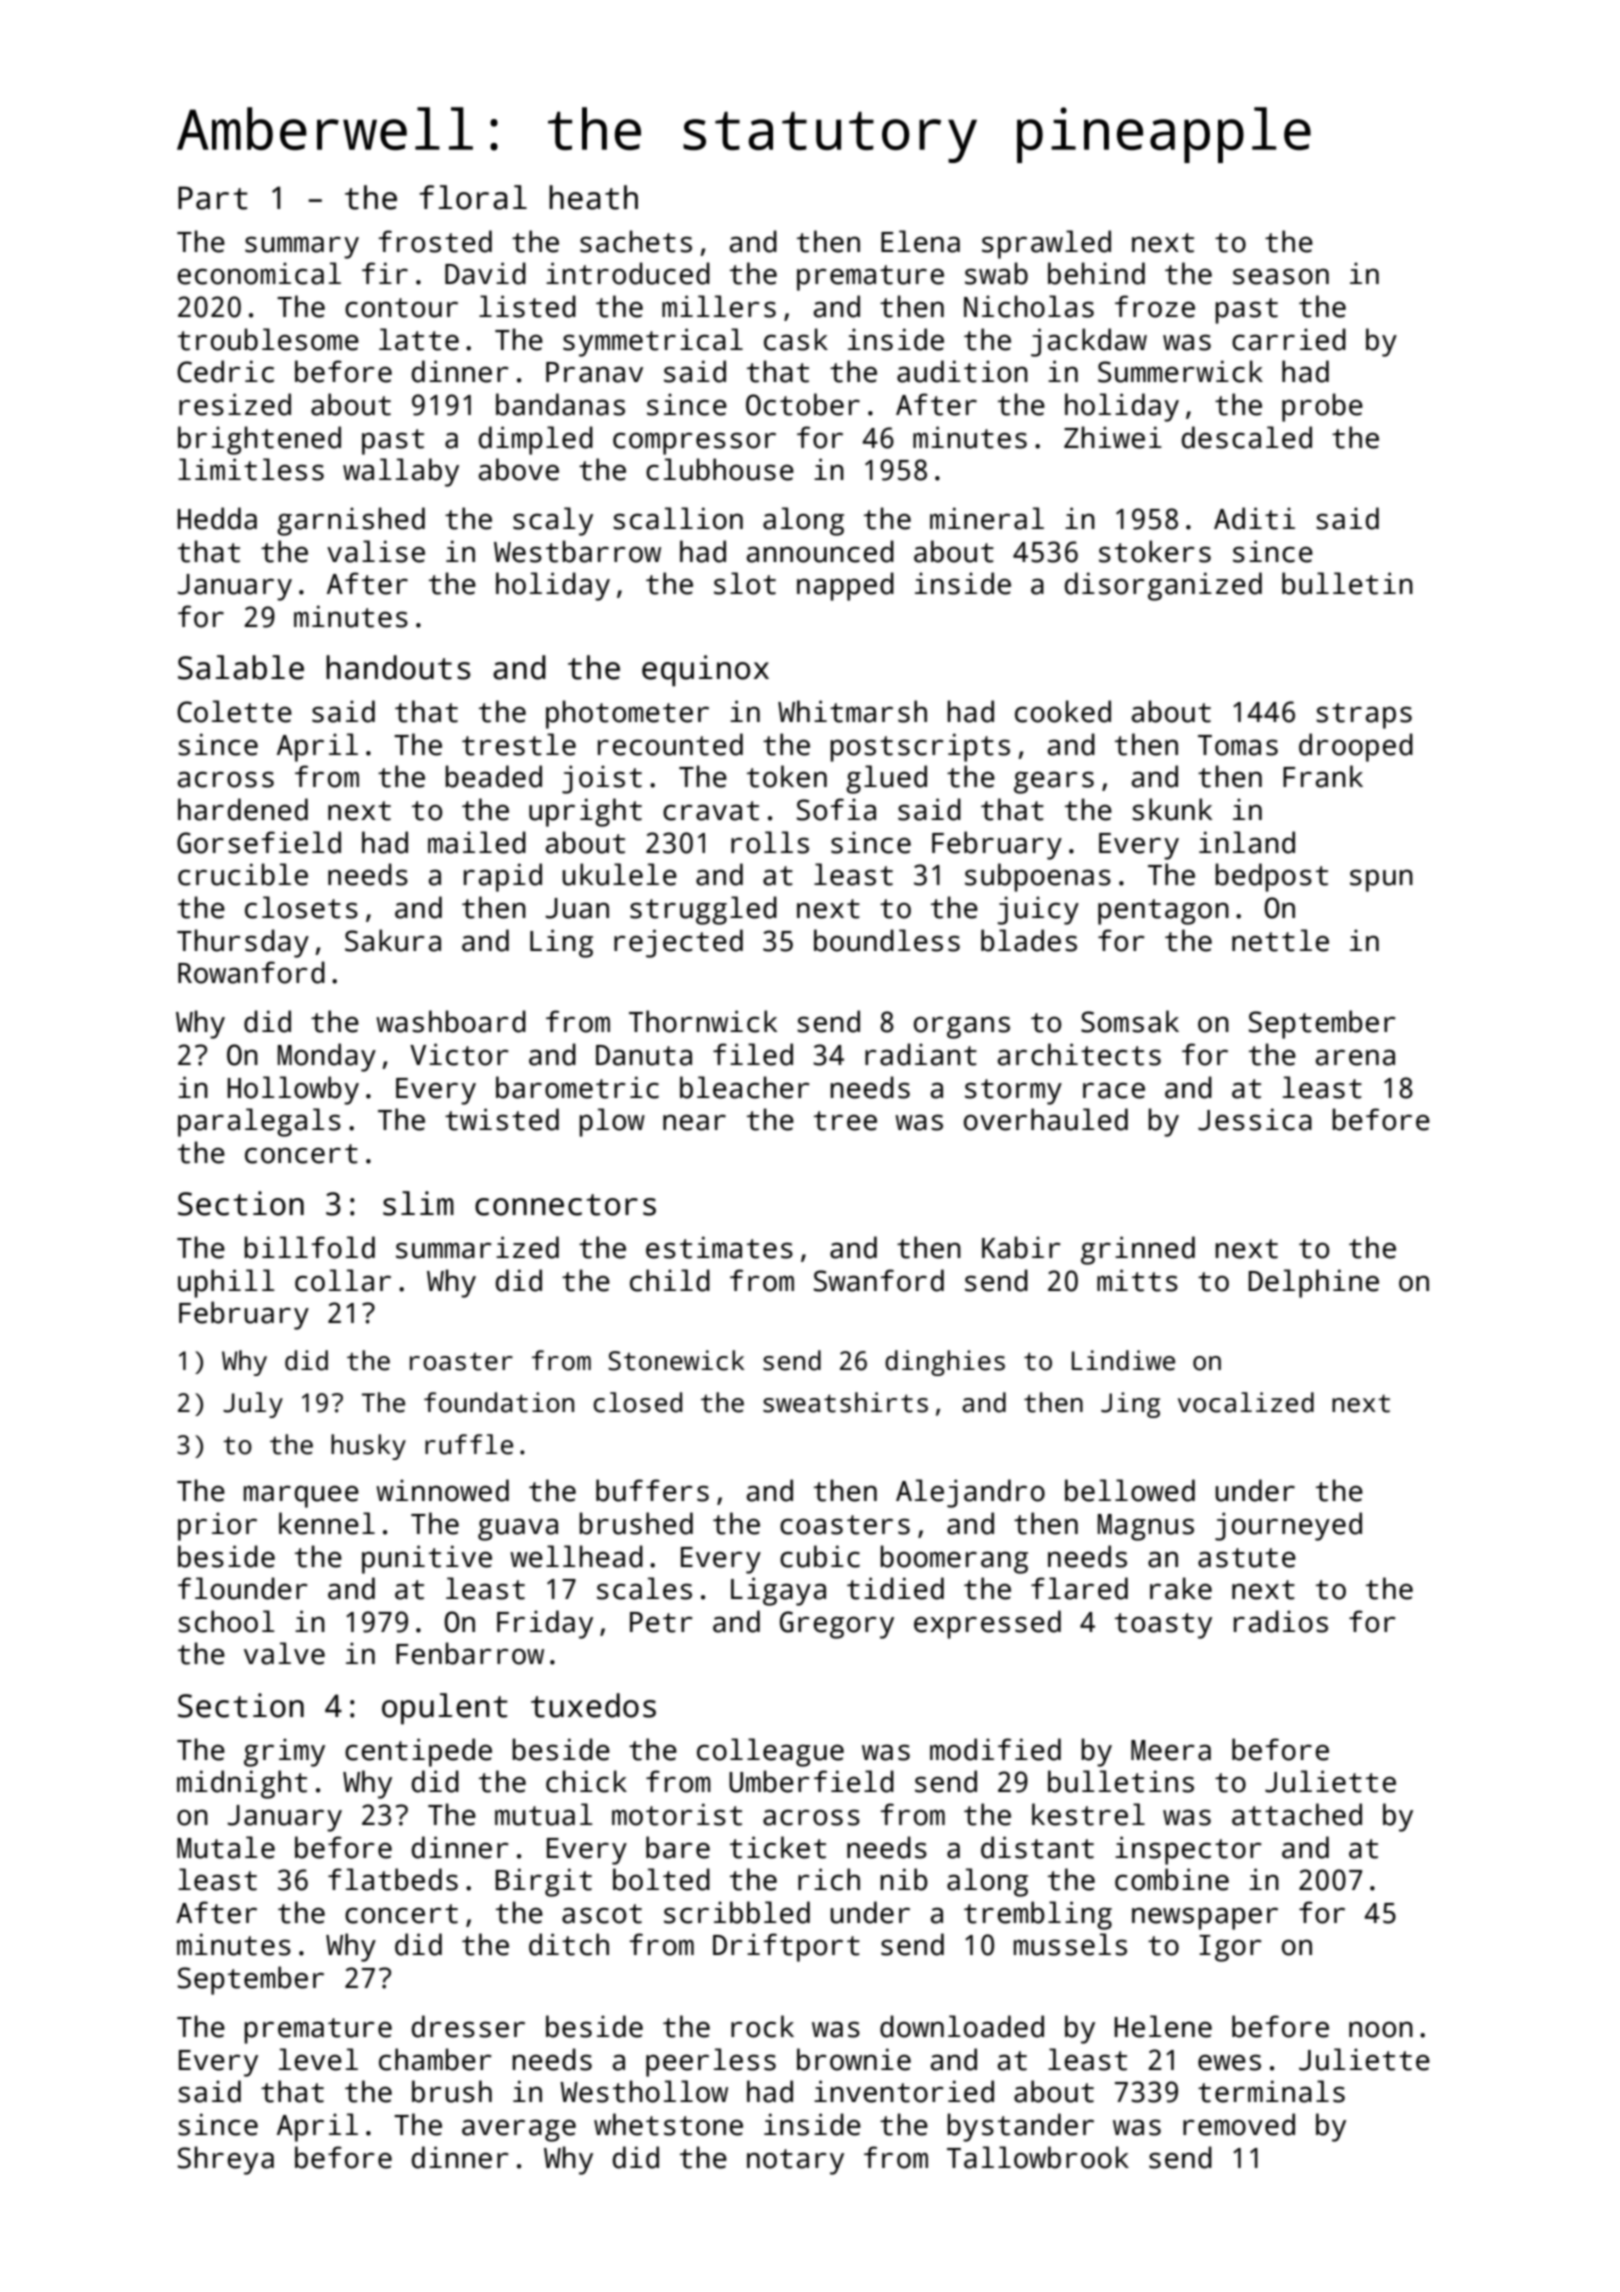 The image size is (1620, 2292). What do you see at coordinates (226, 2160) in the image?
I see `Shreya` at bounding box center [226, 2160].
